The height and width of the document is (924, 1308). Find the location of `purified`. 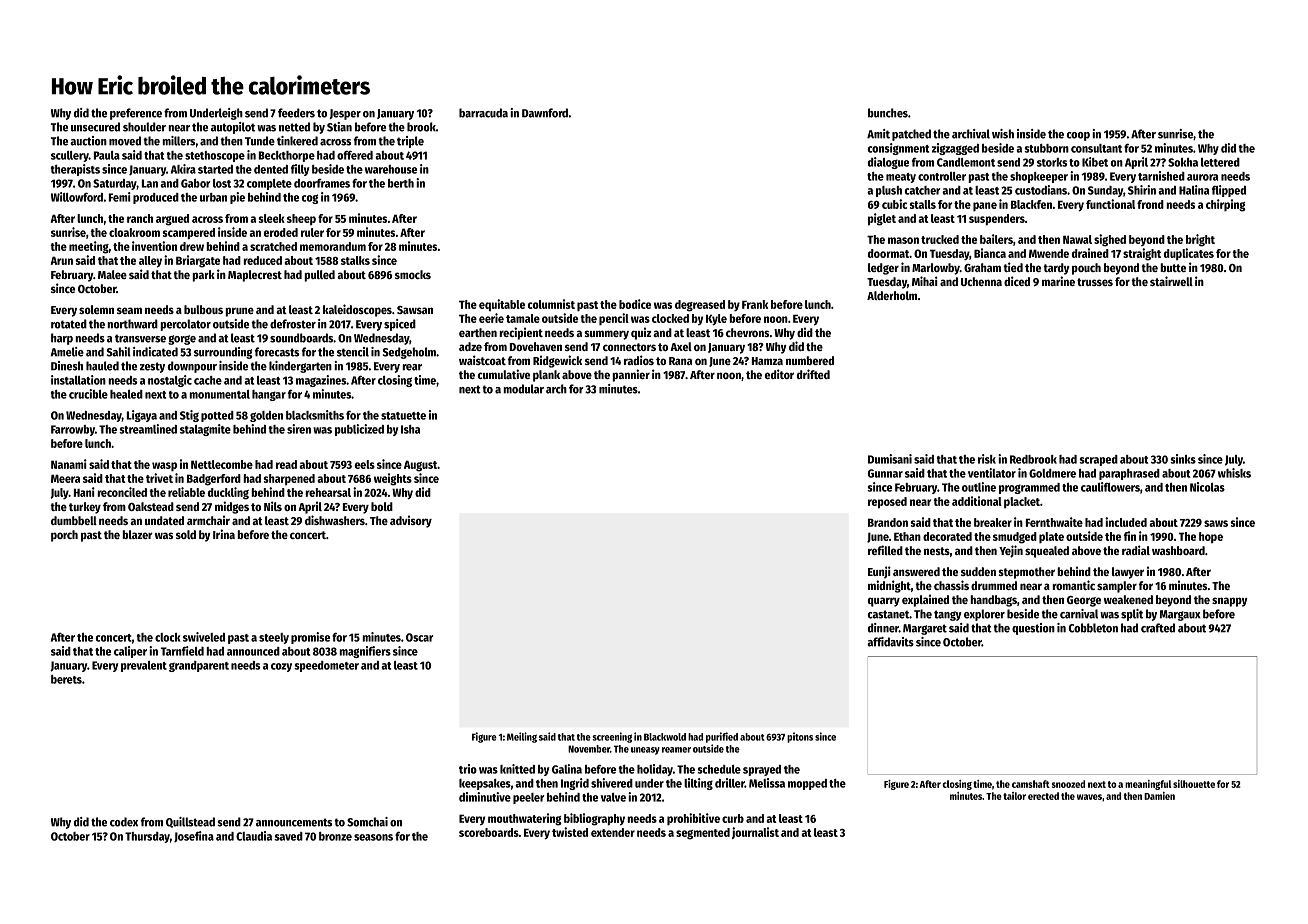

purified is located at coordinates (722, 737).
